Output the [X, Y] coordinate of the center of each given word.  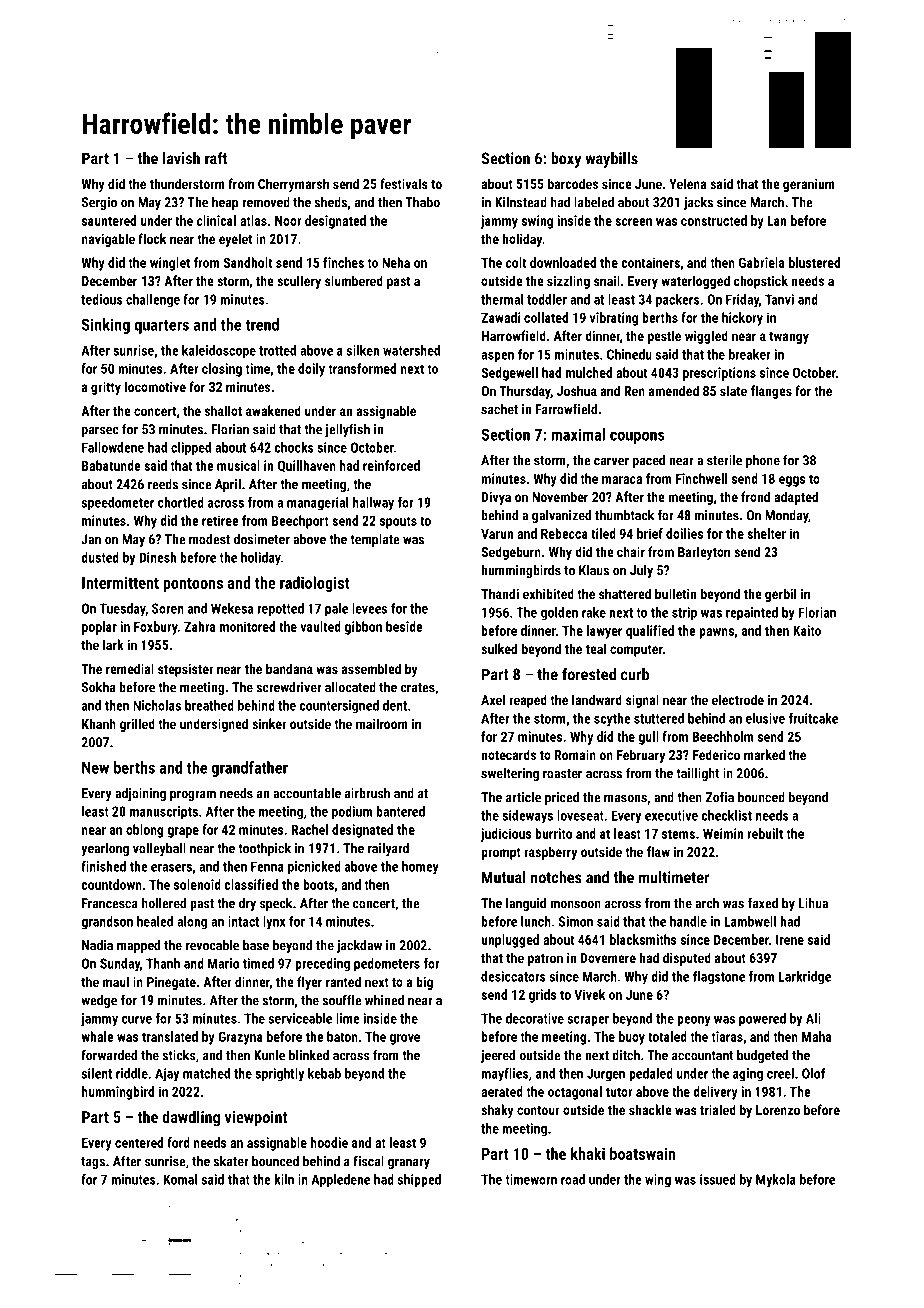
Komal [180, 1179]
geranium [809, 185]
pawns [716, 633]
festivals [404, 183]
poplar [99, 628]
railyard [388, 849]
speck [276, 904]
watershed [411, 350]
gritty [106, 388]
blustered [814, 262]
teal [596, 648]
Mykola [776, 1180]
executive [671, 815]
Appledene [340, 1180]
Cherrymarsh [293, 185]
